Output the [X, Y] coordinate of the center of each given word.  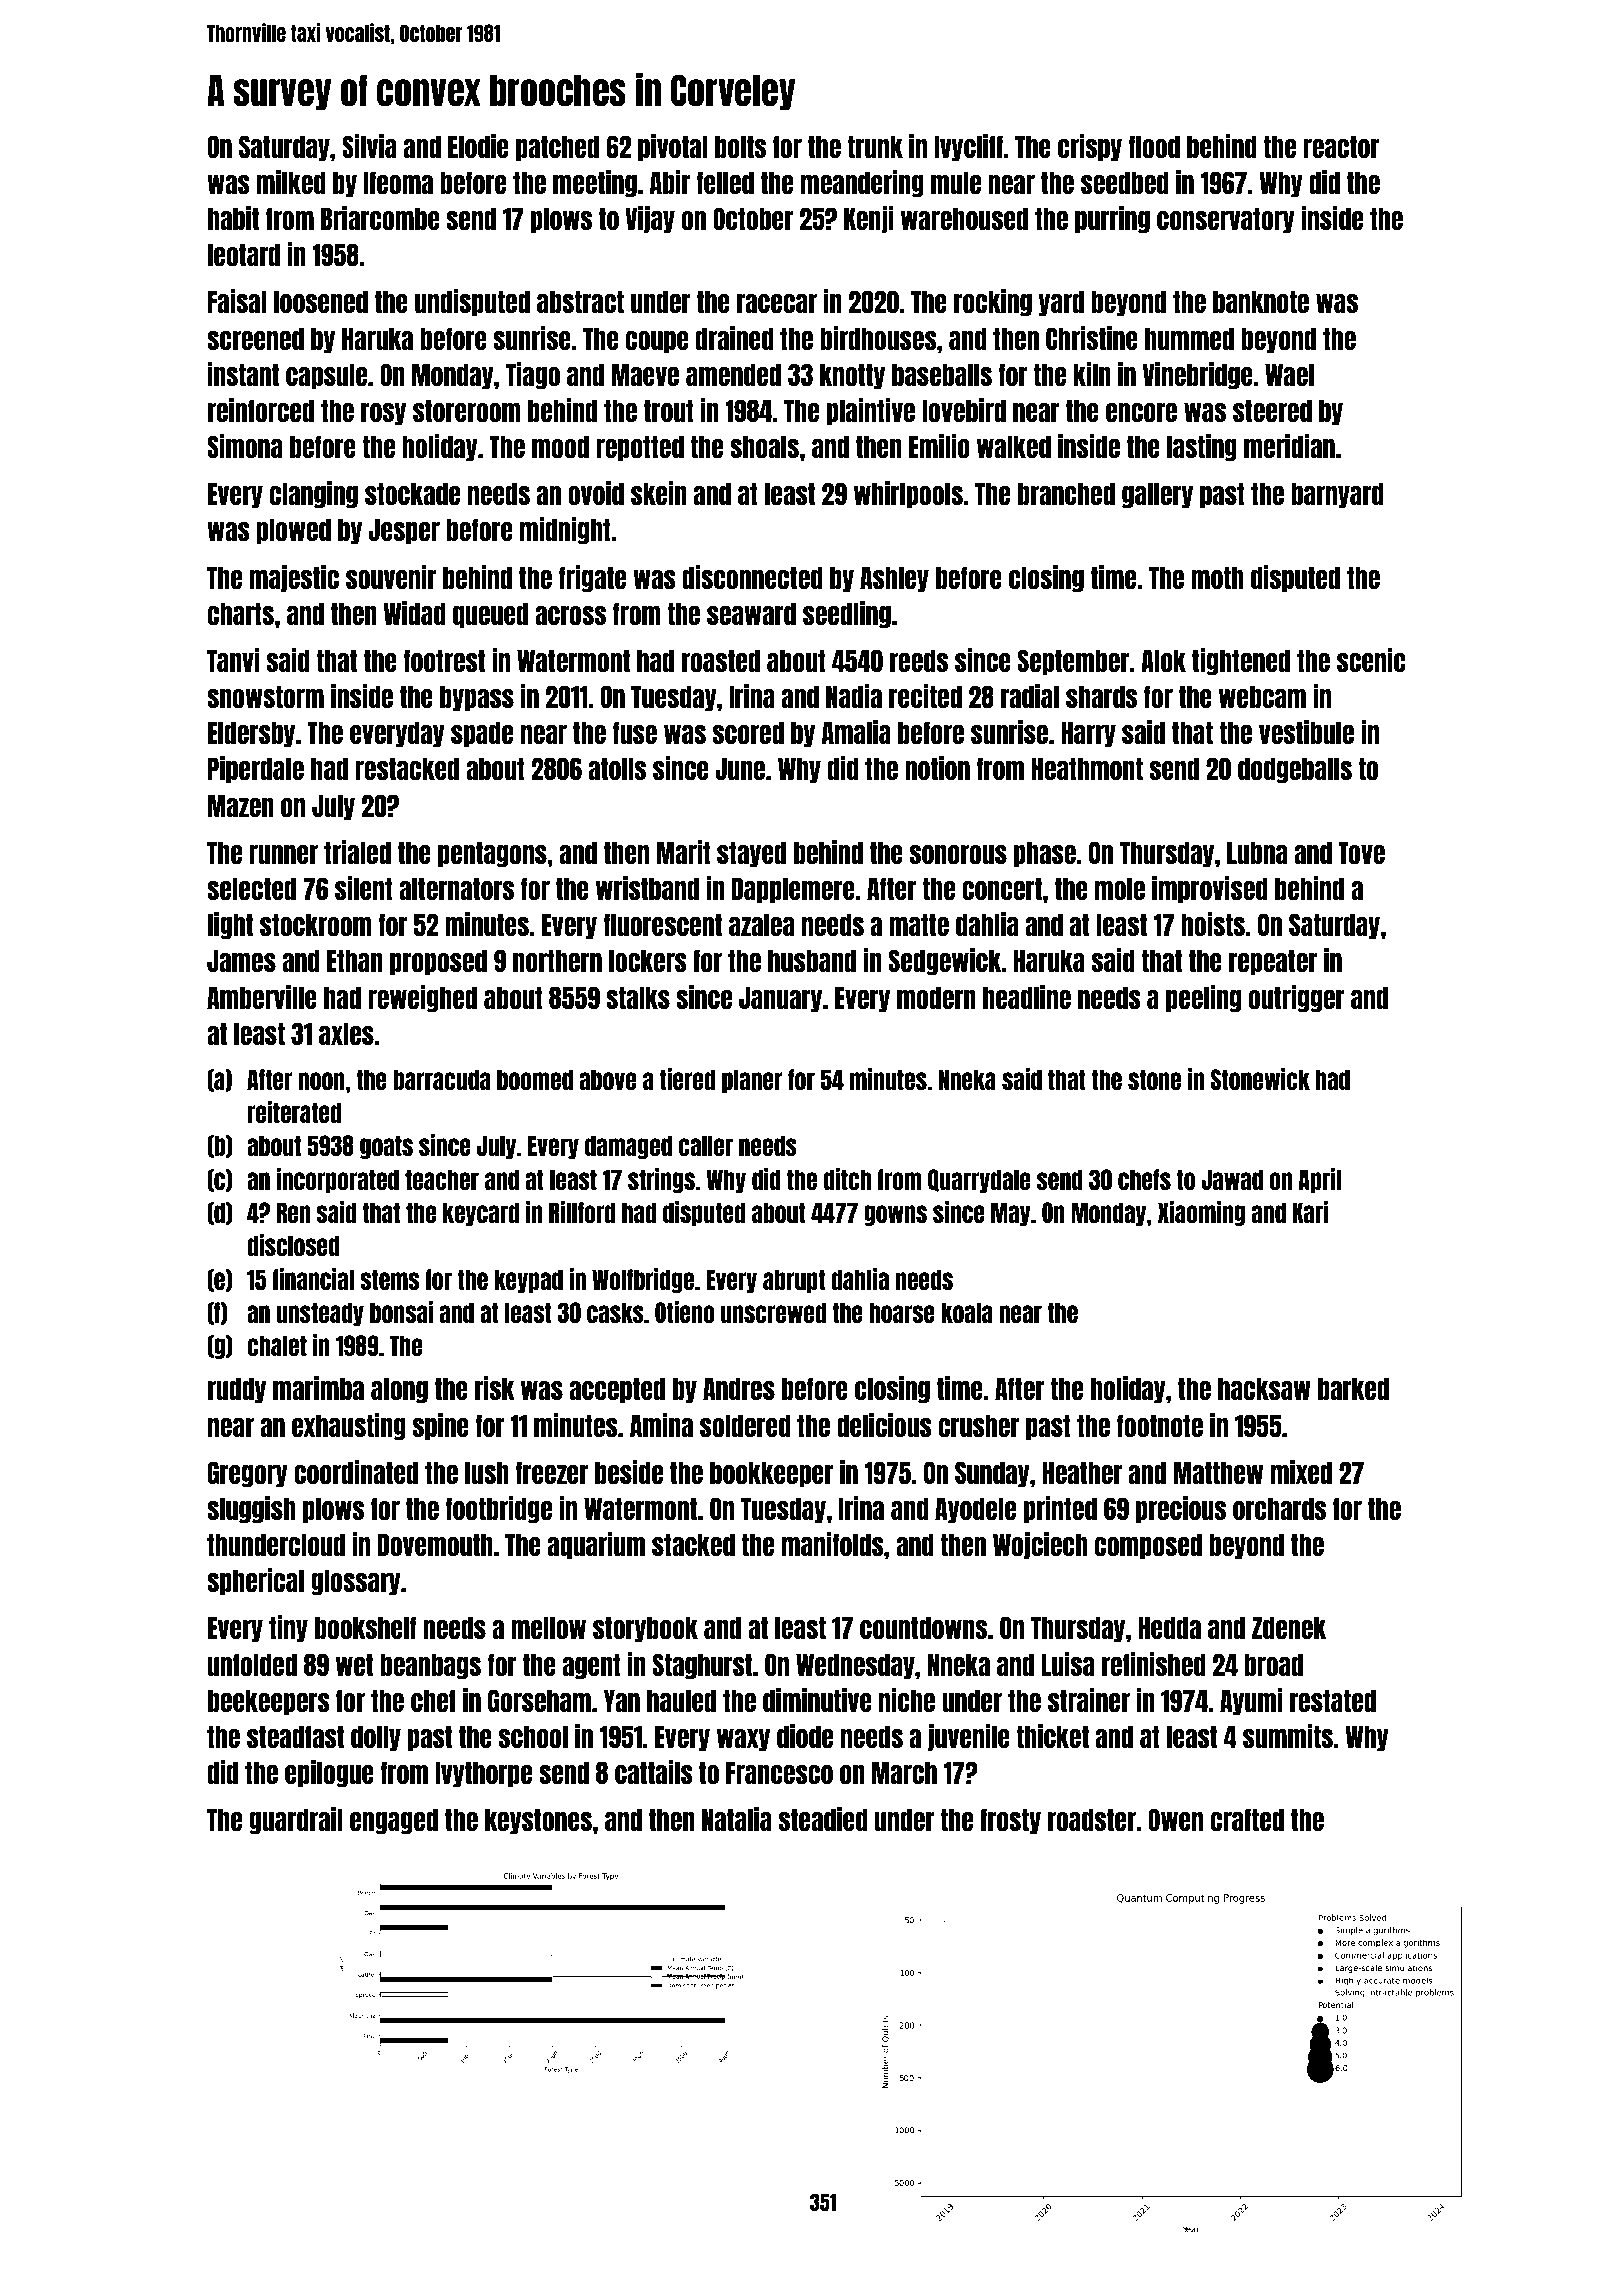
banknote [1261, 302]
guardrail [296, 1821]
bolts [740, 147]
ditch [847, 1179]
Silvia [369, 146]
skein [659, 493]
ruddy [237, 1390]
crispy [1090, 147]
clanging [314, 495]
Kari [1310, 1212]
